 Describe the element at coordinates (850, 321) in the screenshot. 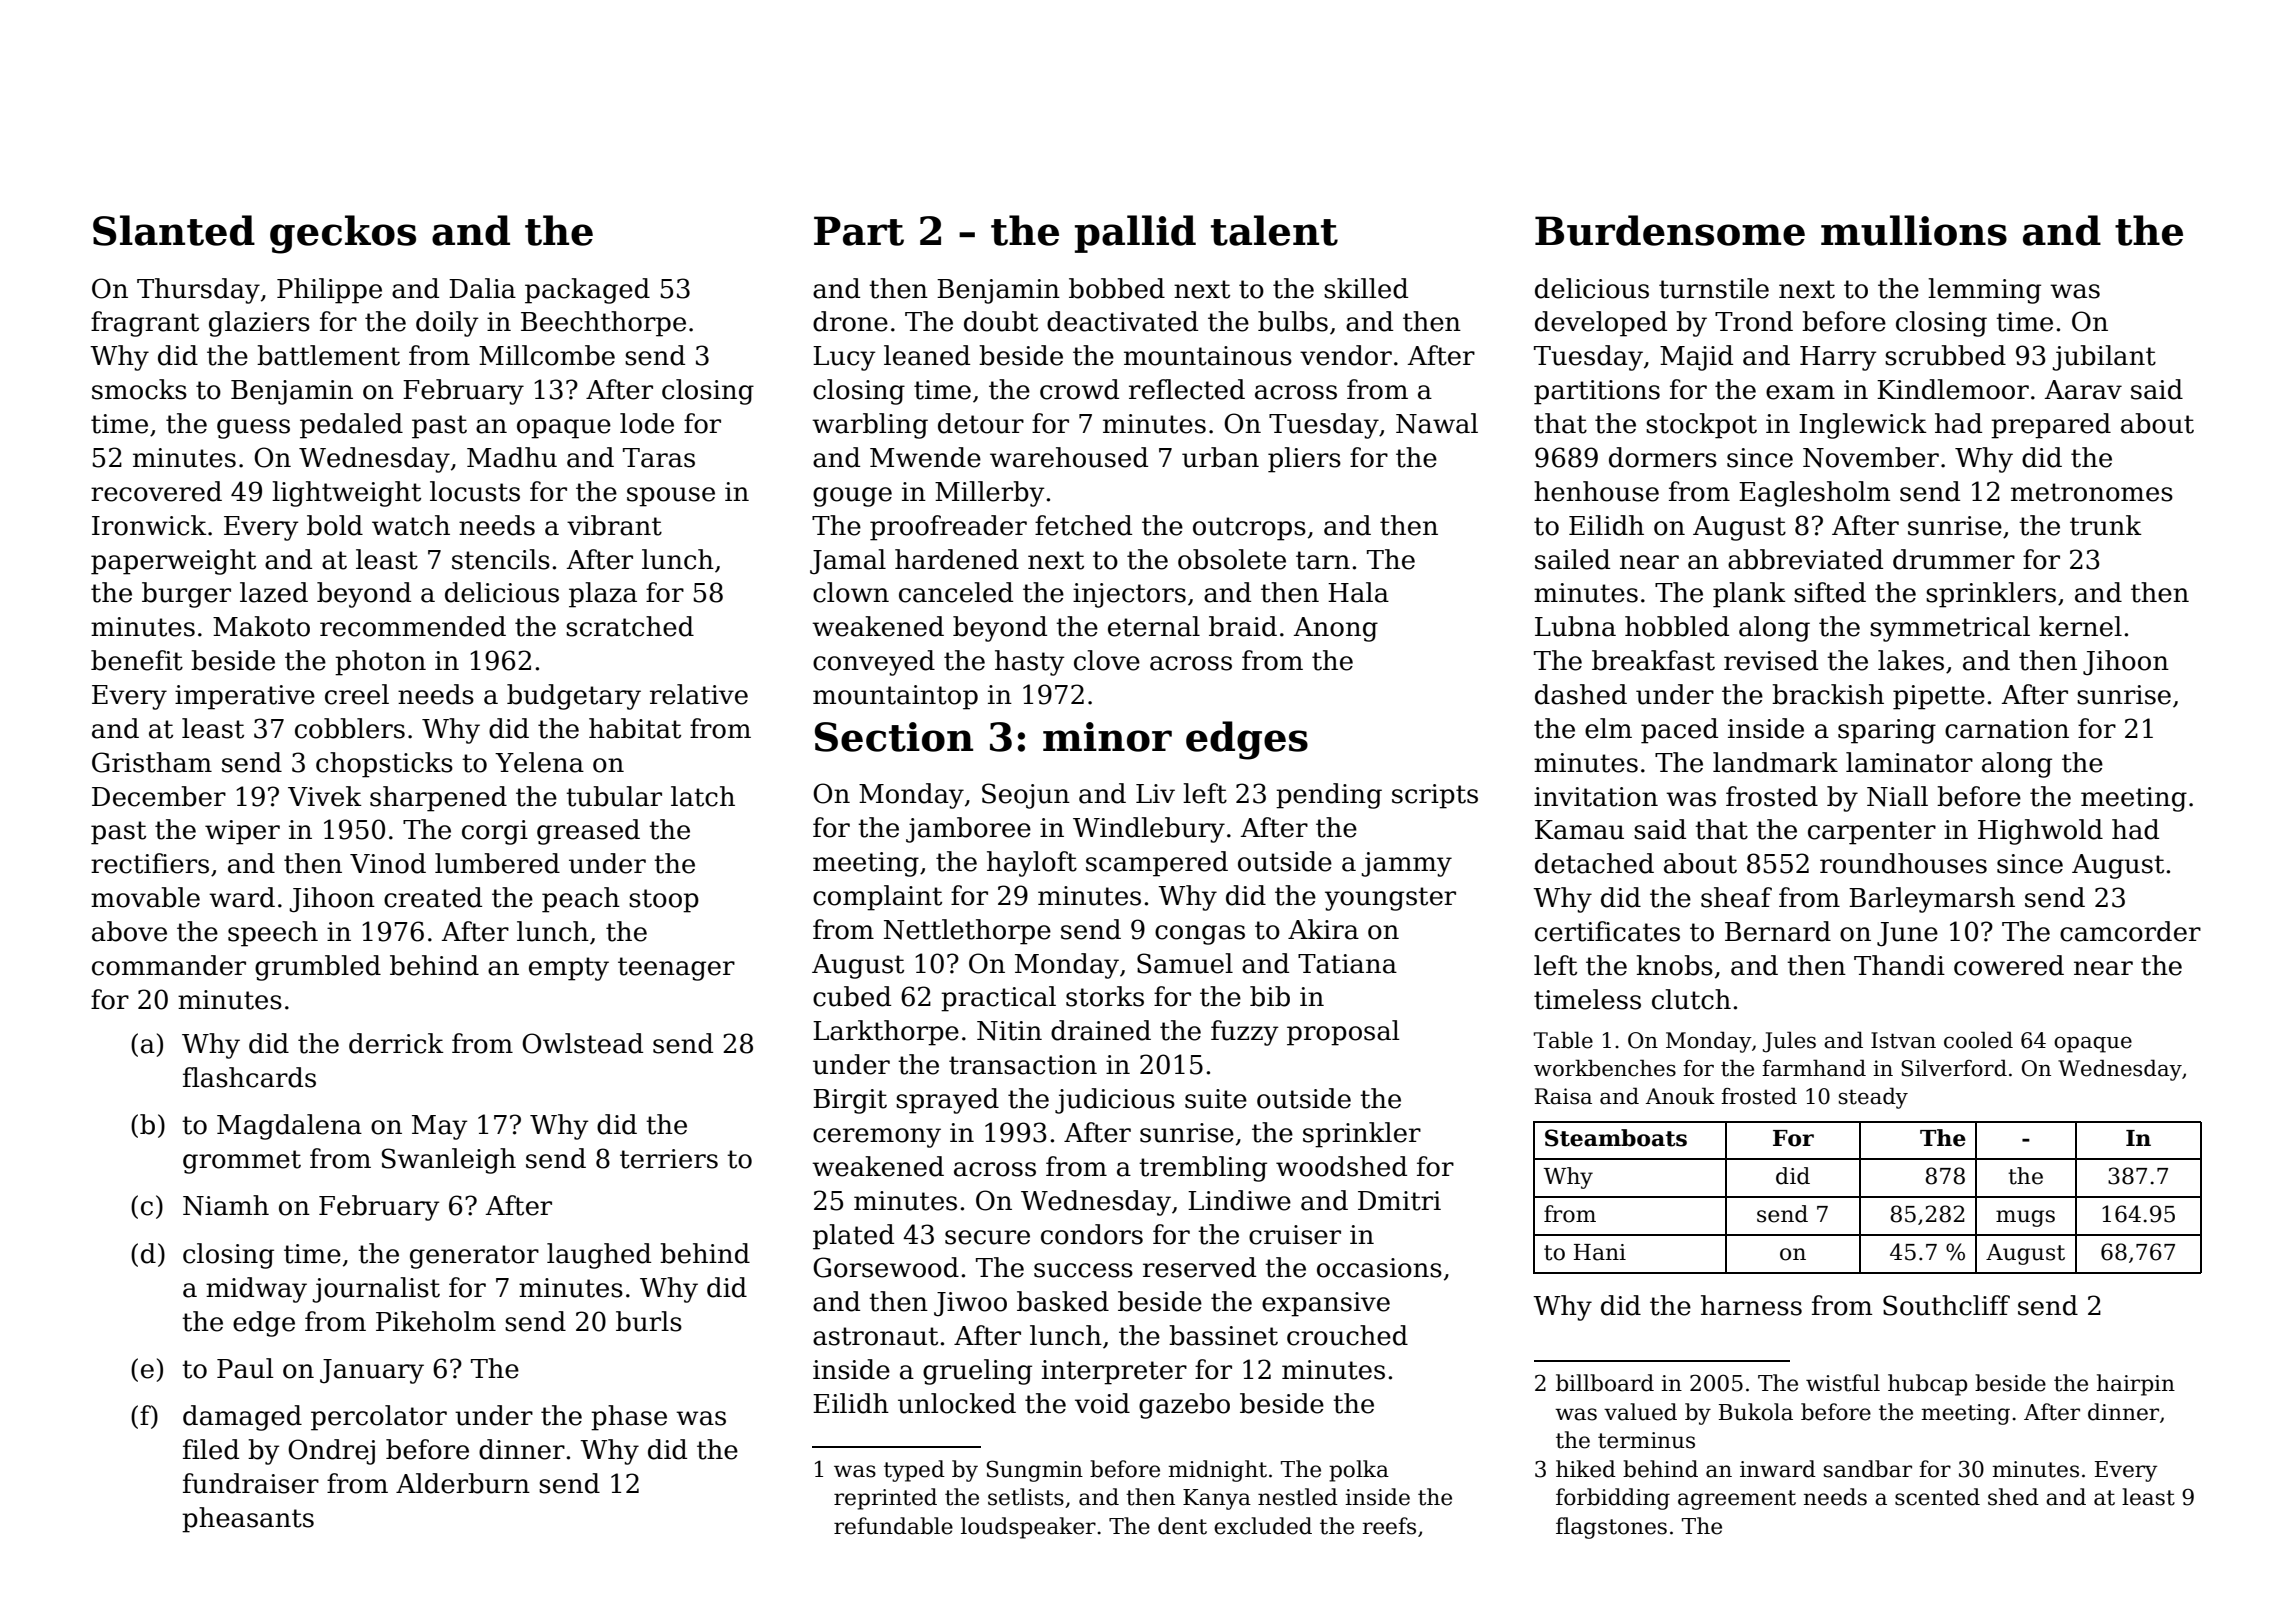

I see `drone` at that location.
